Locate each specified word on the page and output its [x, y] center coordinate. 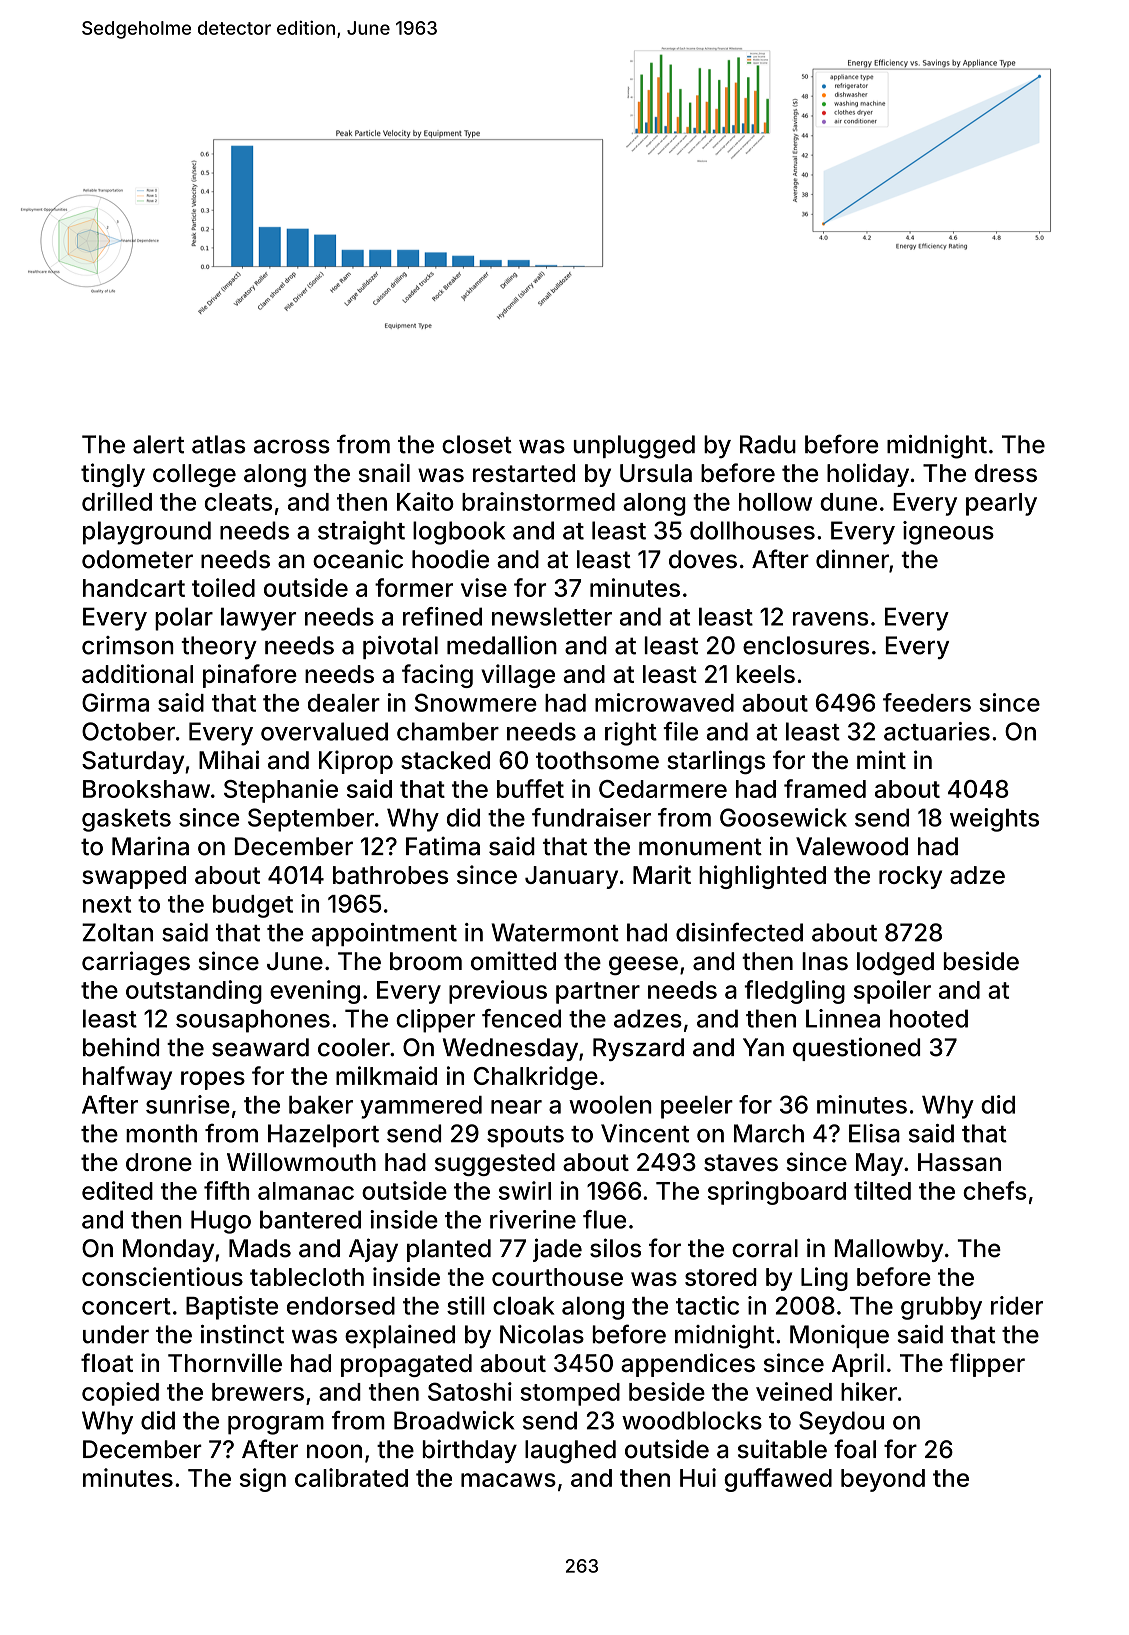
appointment [384, 934]
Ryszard [638, 1049]
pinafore [250, 676]
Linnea [843, 1018]
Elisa [874, 1133]
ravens [830, 619]
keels [766, 674]
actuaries [937, 731]
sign [263, 1480]
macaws [508, 1480]
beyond [883, 1480]
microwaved [664, 702]
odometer [137, 559]
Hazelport [323, 1135]
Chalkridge [536, 1078]
